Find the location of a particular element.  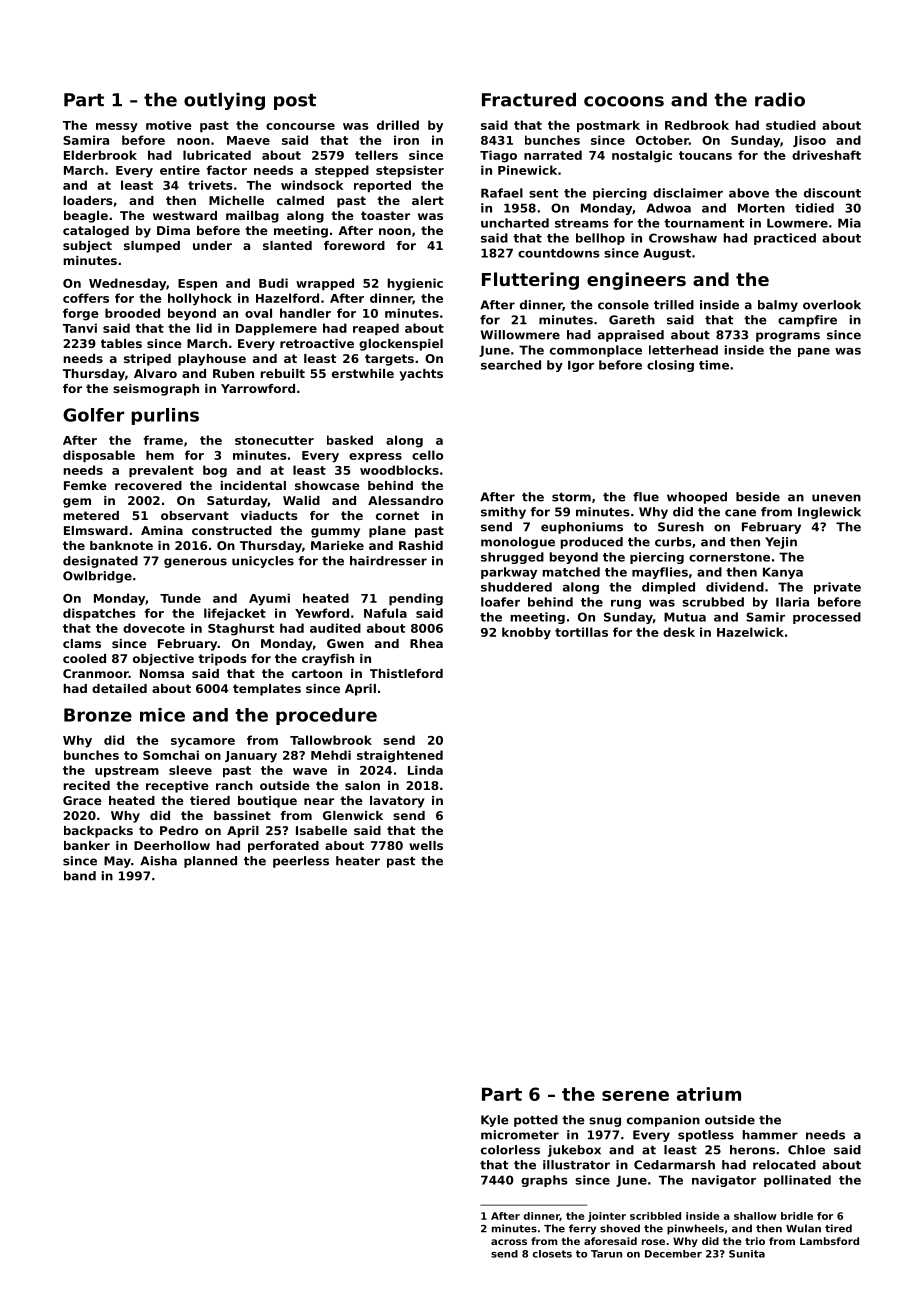

Chloe is located at coordinates (806, 1150).
